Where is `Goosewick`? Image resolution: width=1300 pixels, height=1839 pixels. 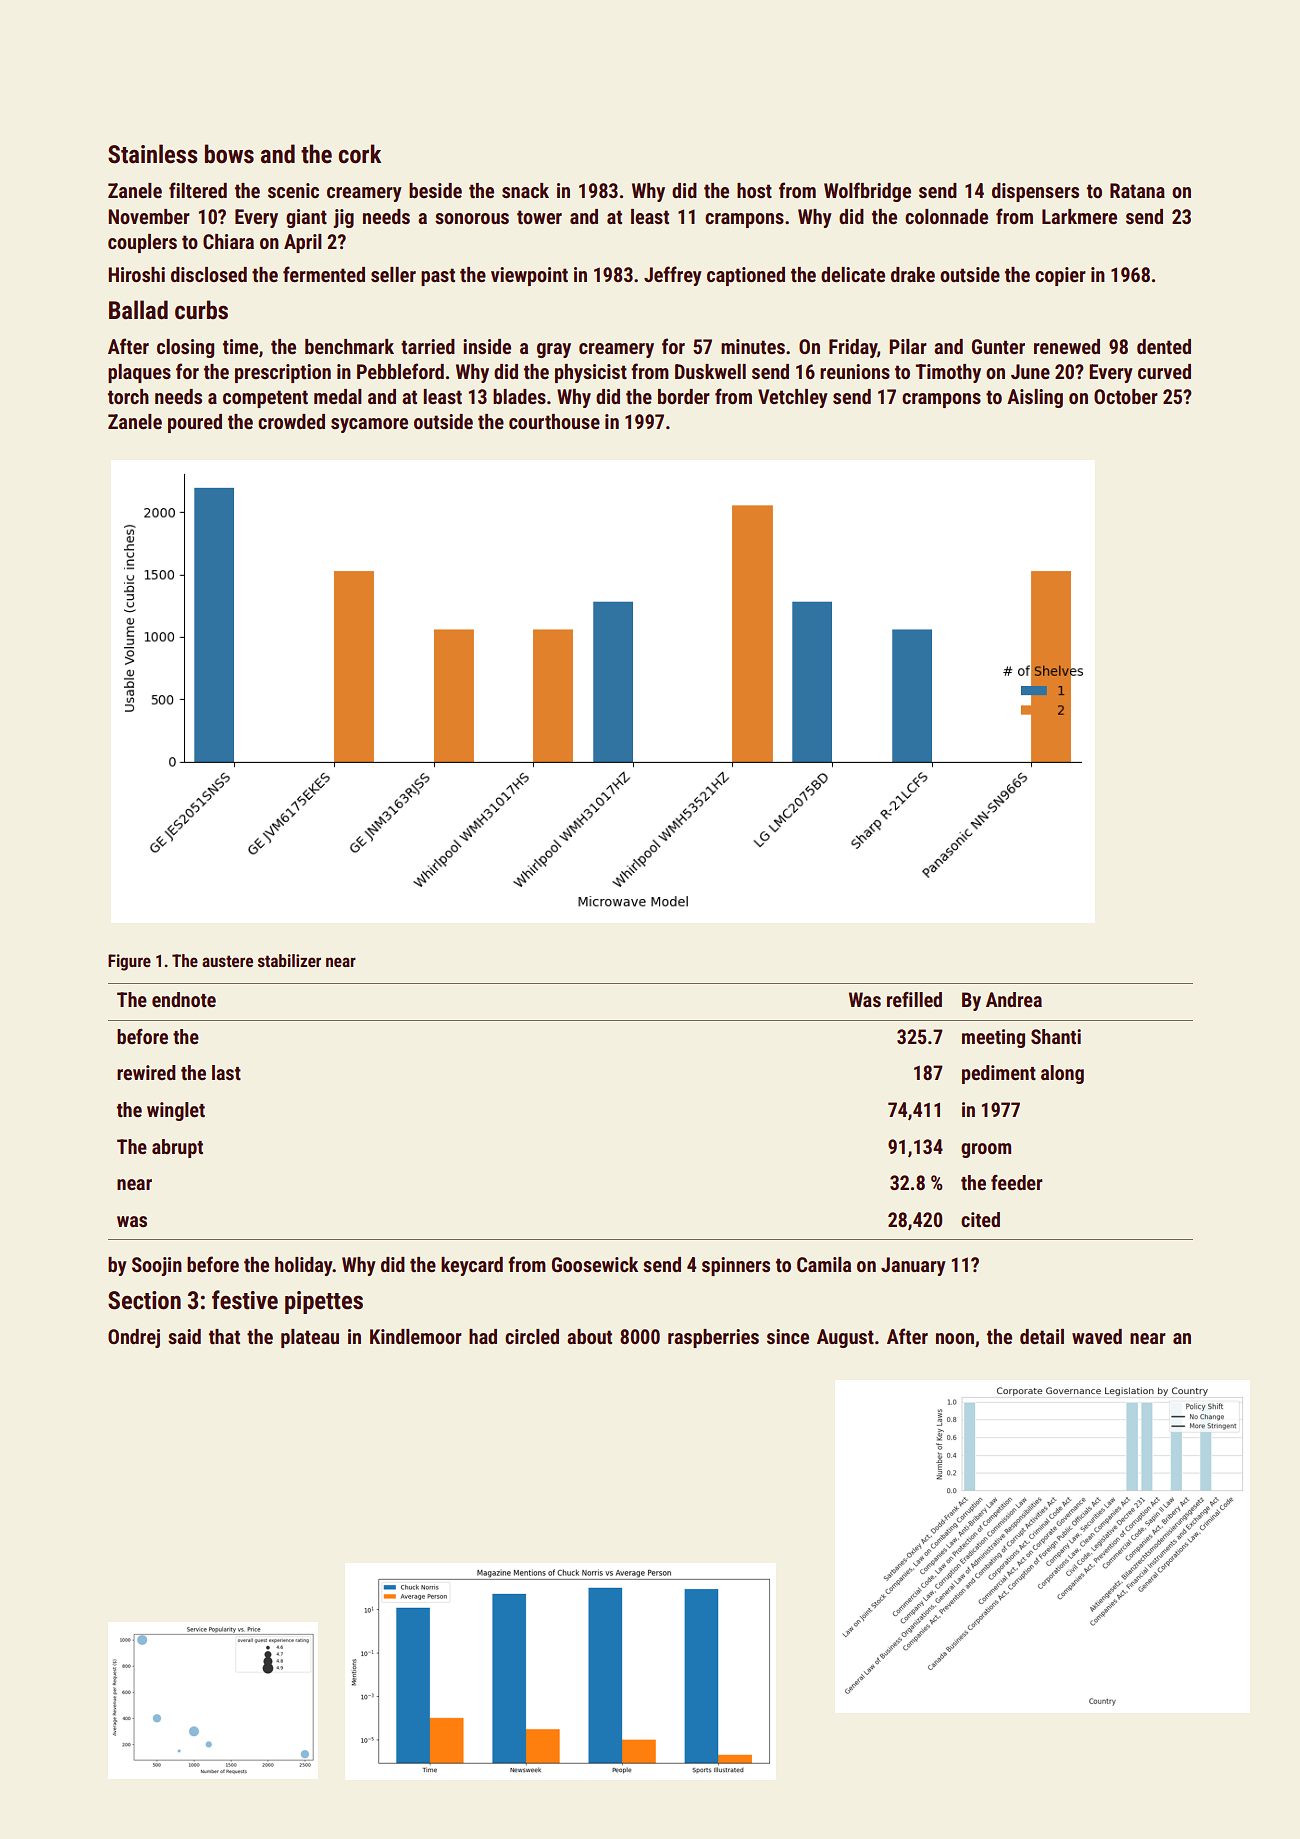 Goosewick is located at coordinates (595, 1264).
